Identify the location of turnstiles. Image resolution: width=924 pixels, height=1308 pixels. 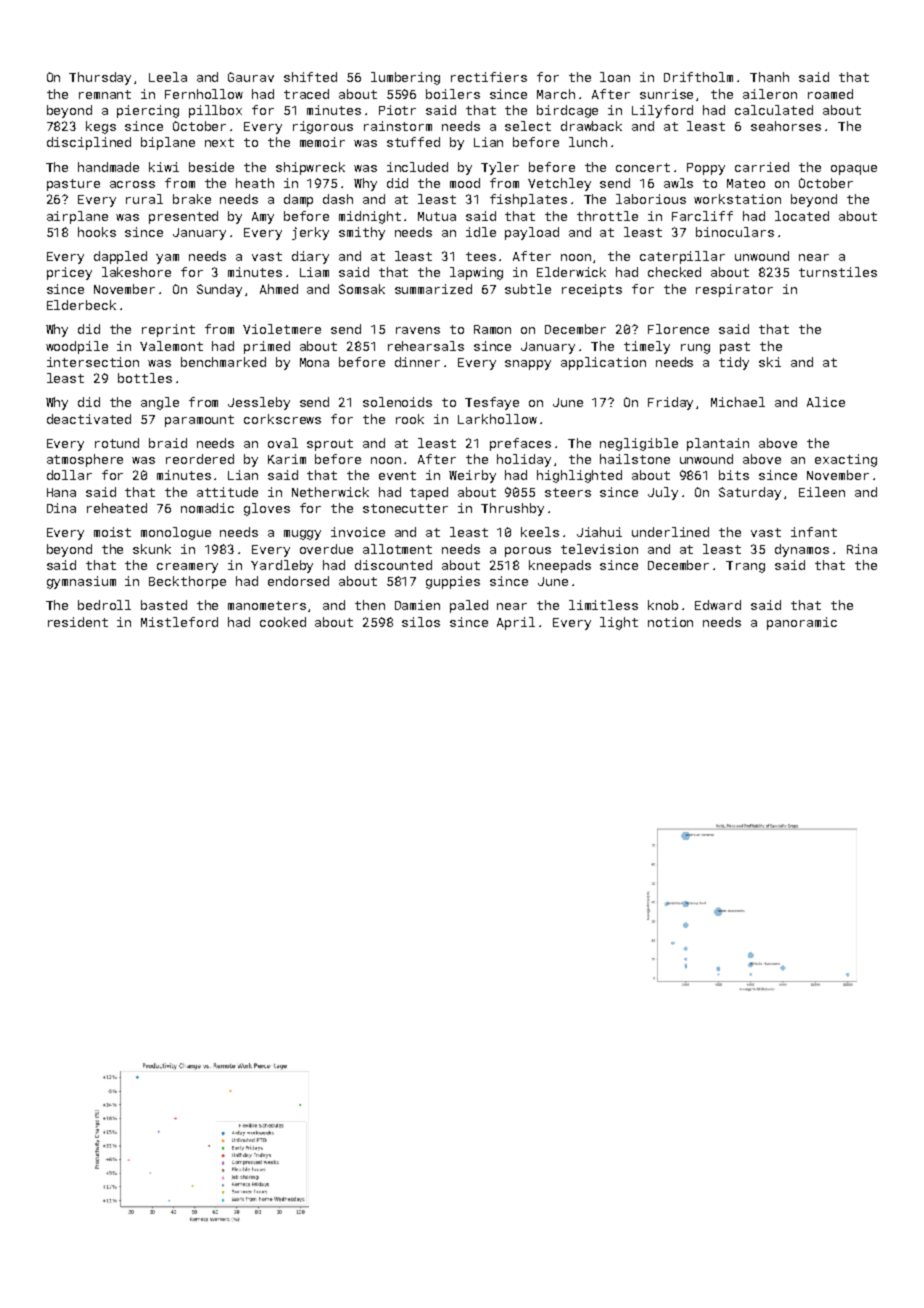
(838, 272).
